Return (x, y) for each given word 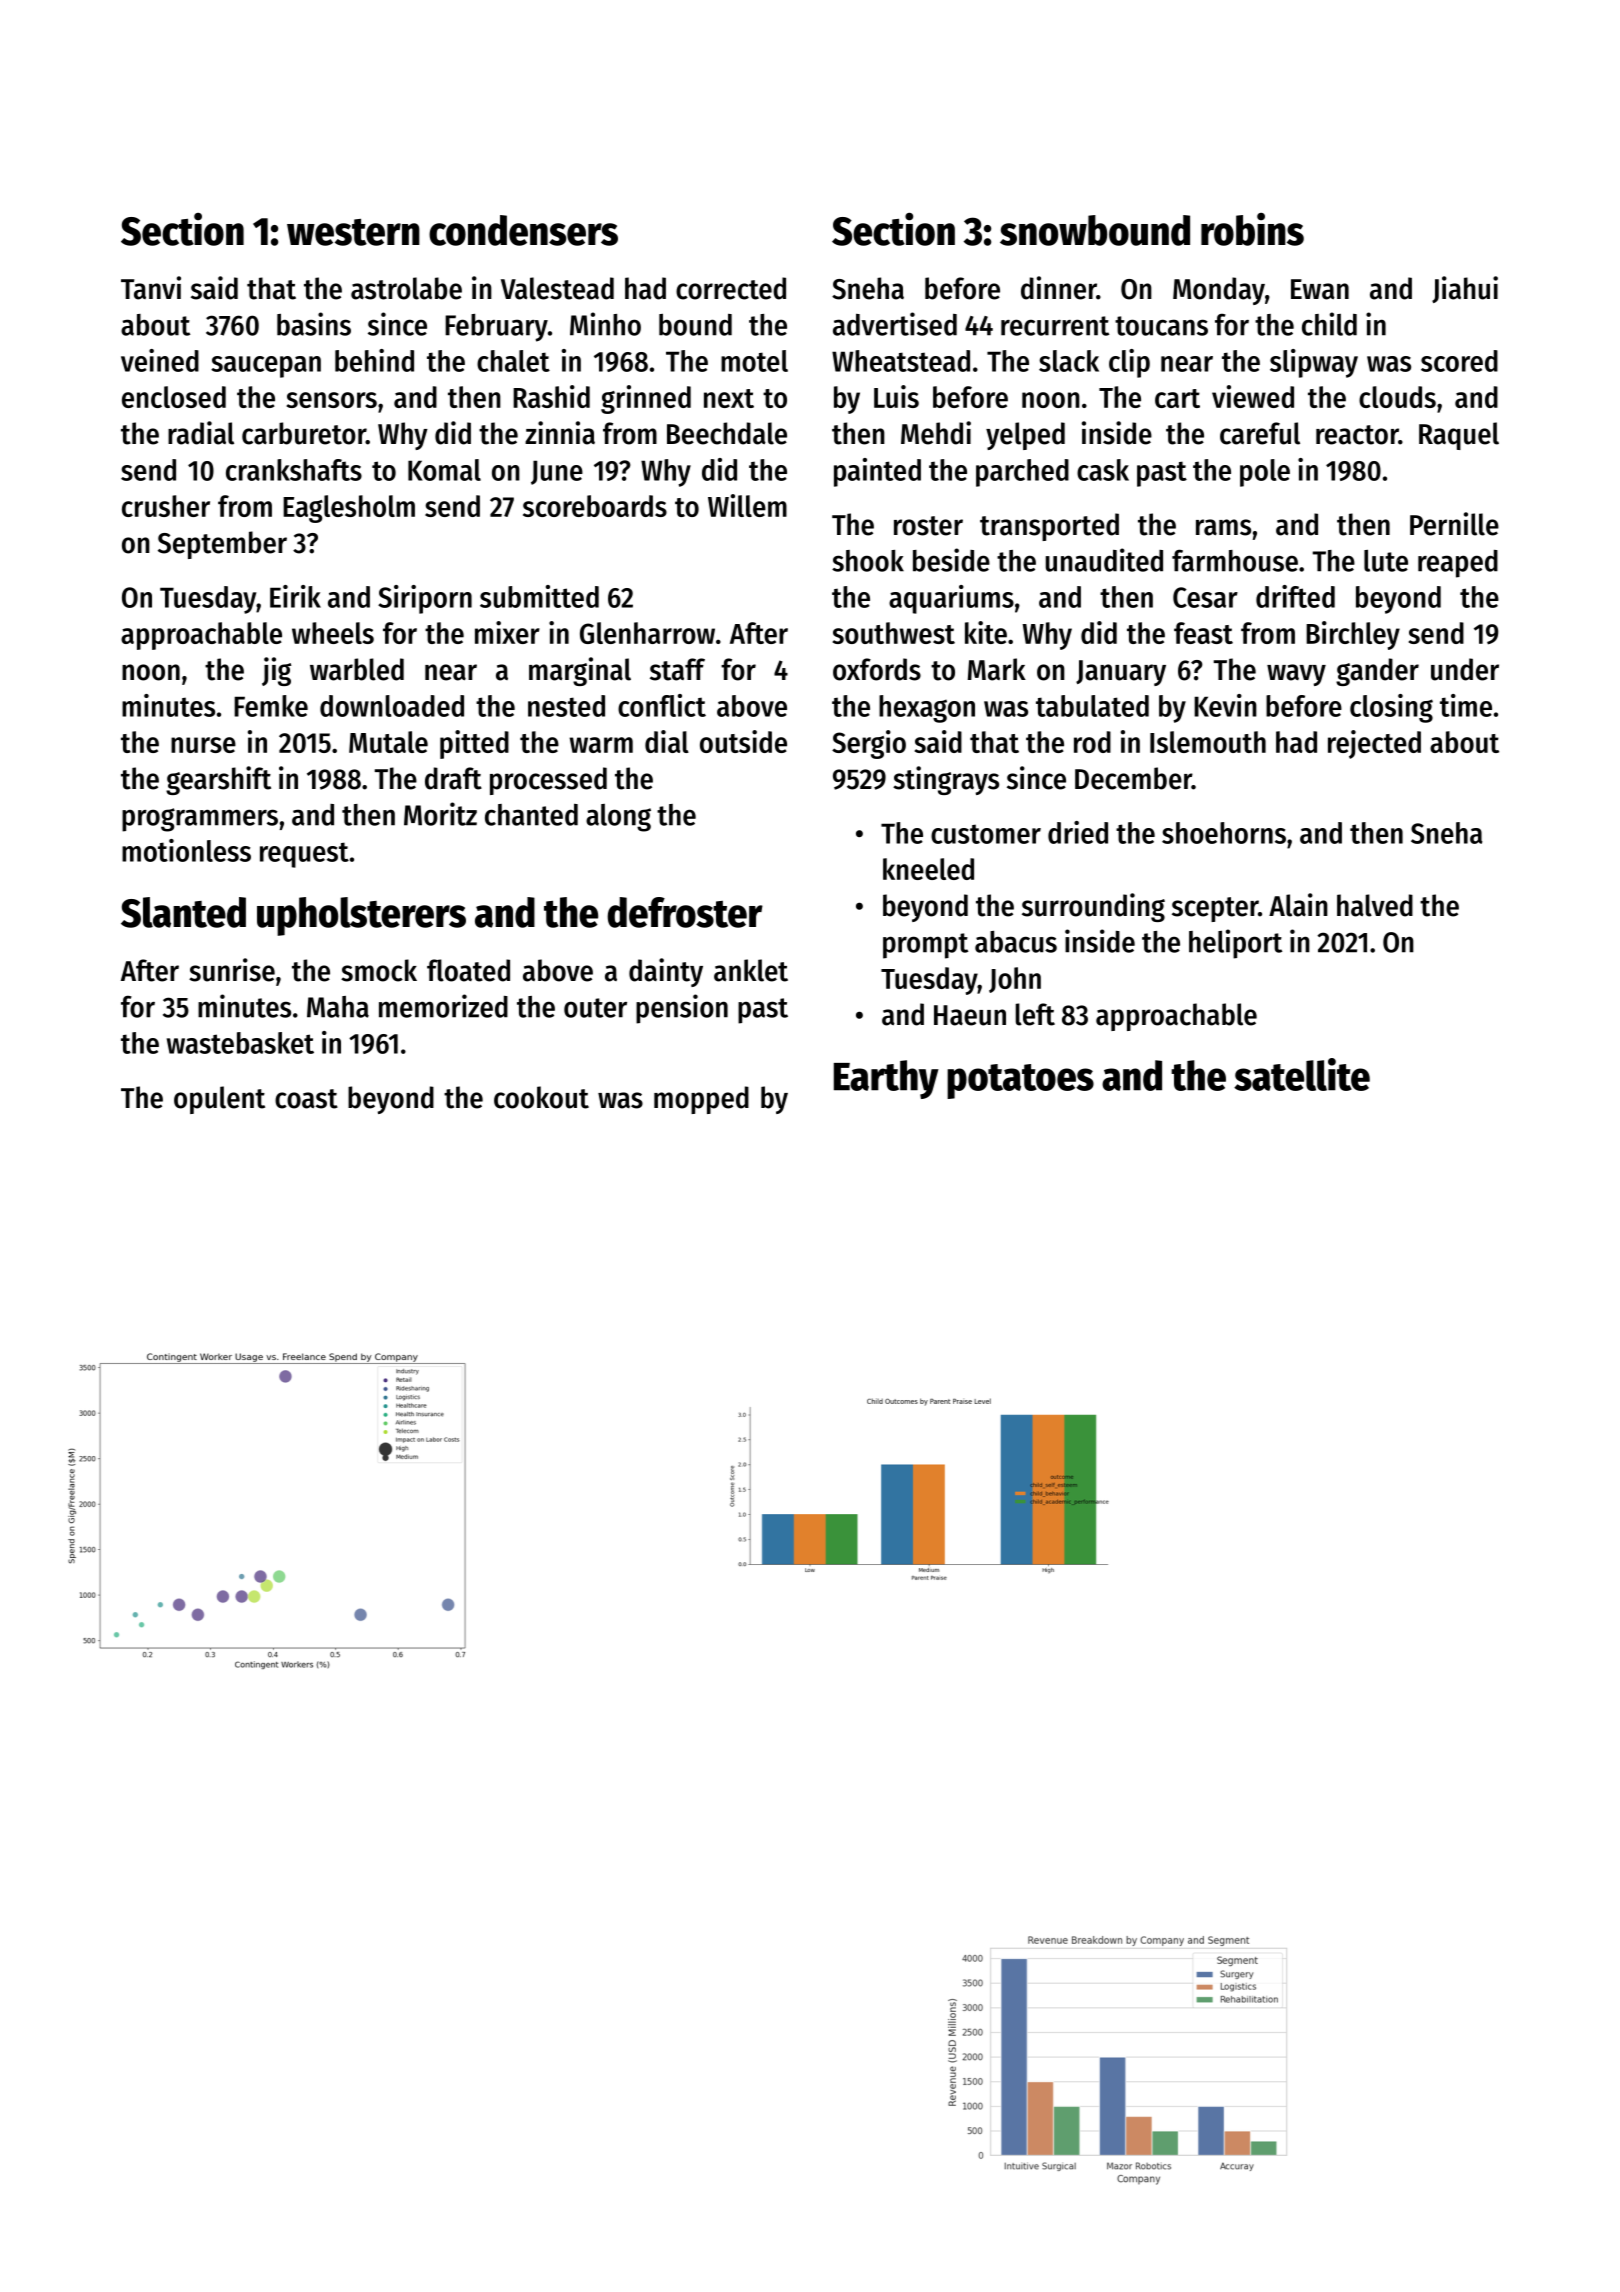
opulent (219, 1100)
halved (1375, 905)
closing (1391, 708)
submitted (539, 596)
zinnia (560, 433)
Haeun (970, 1015)
